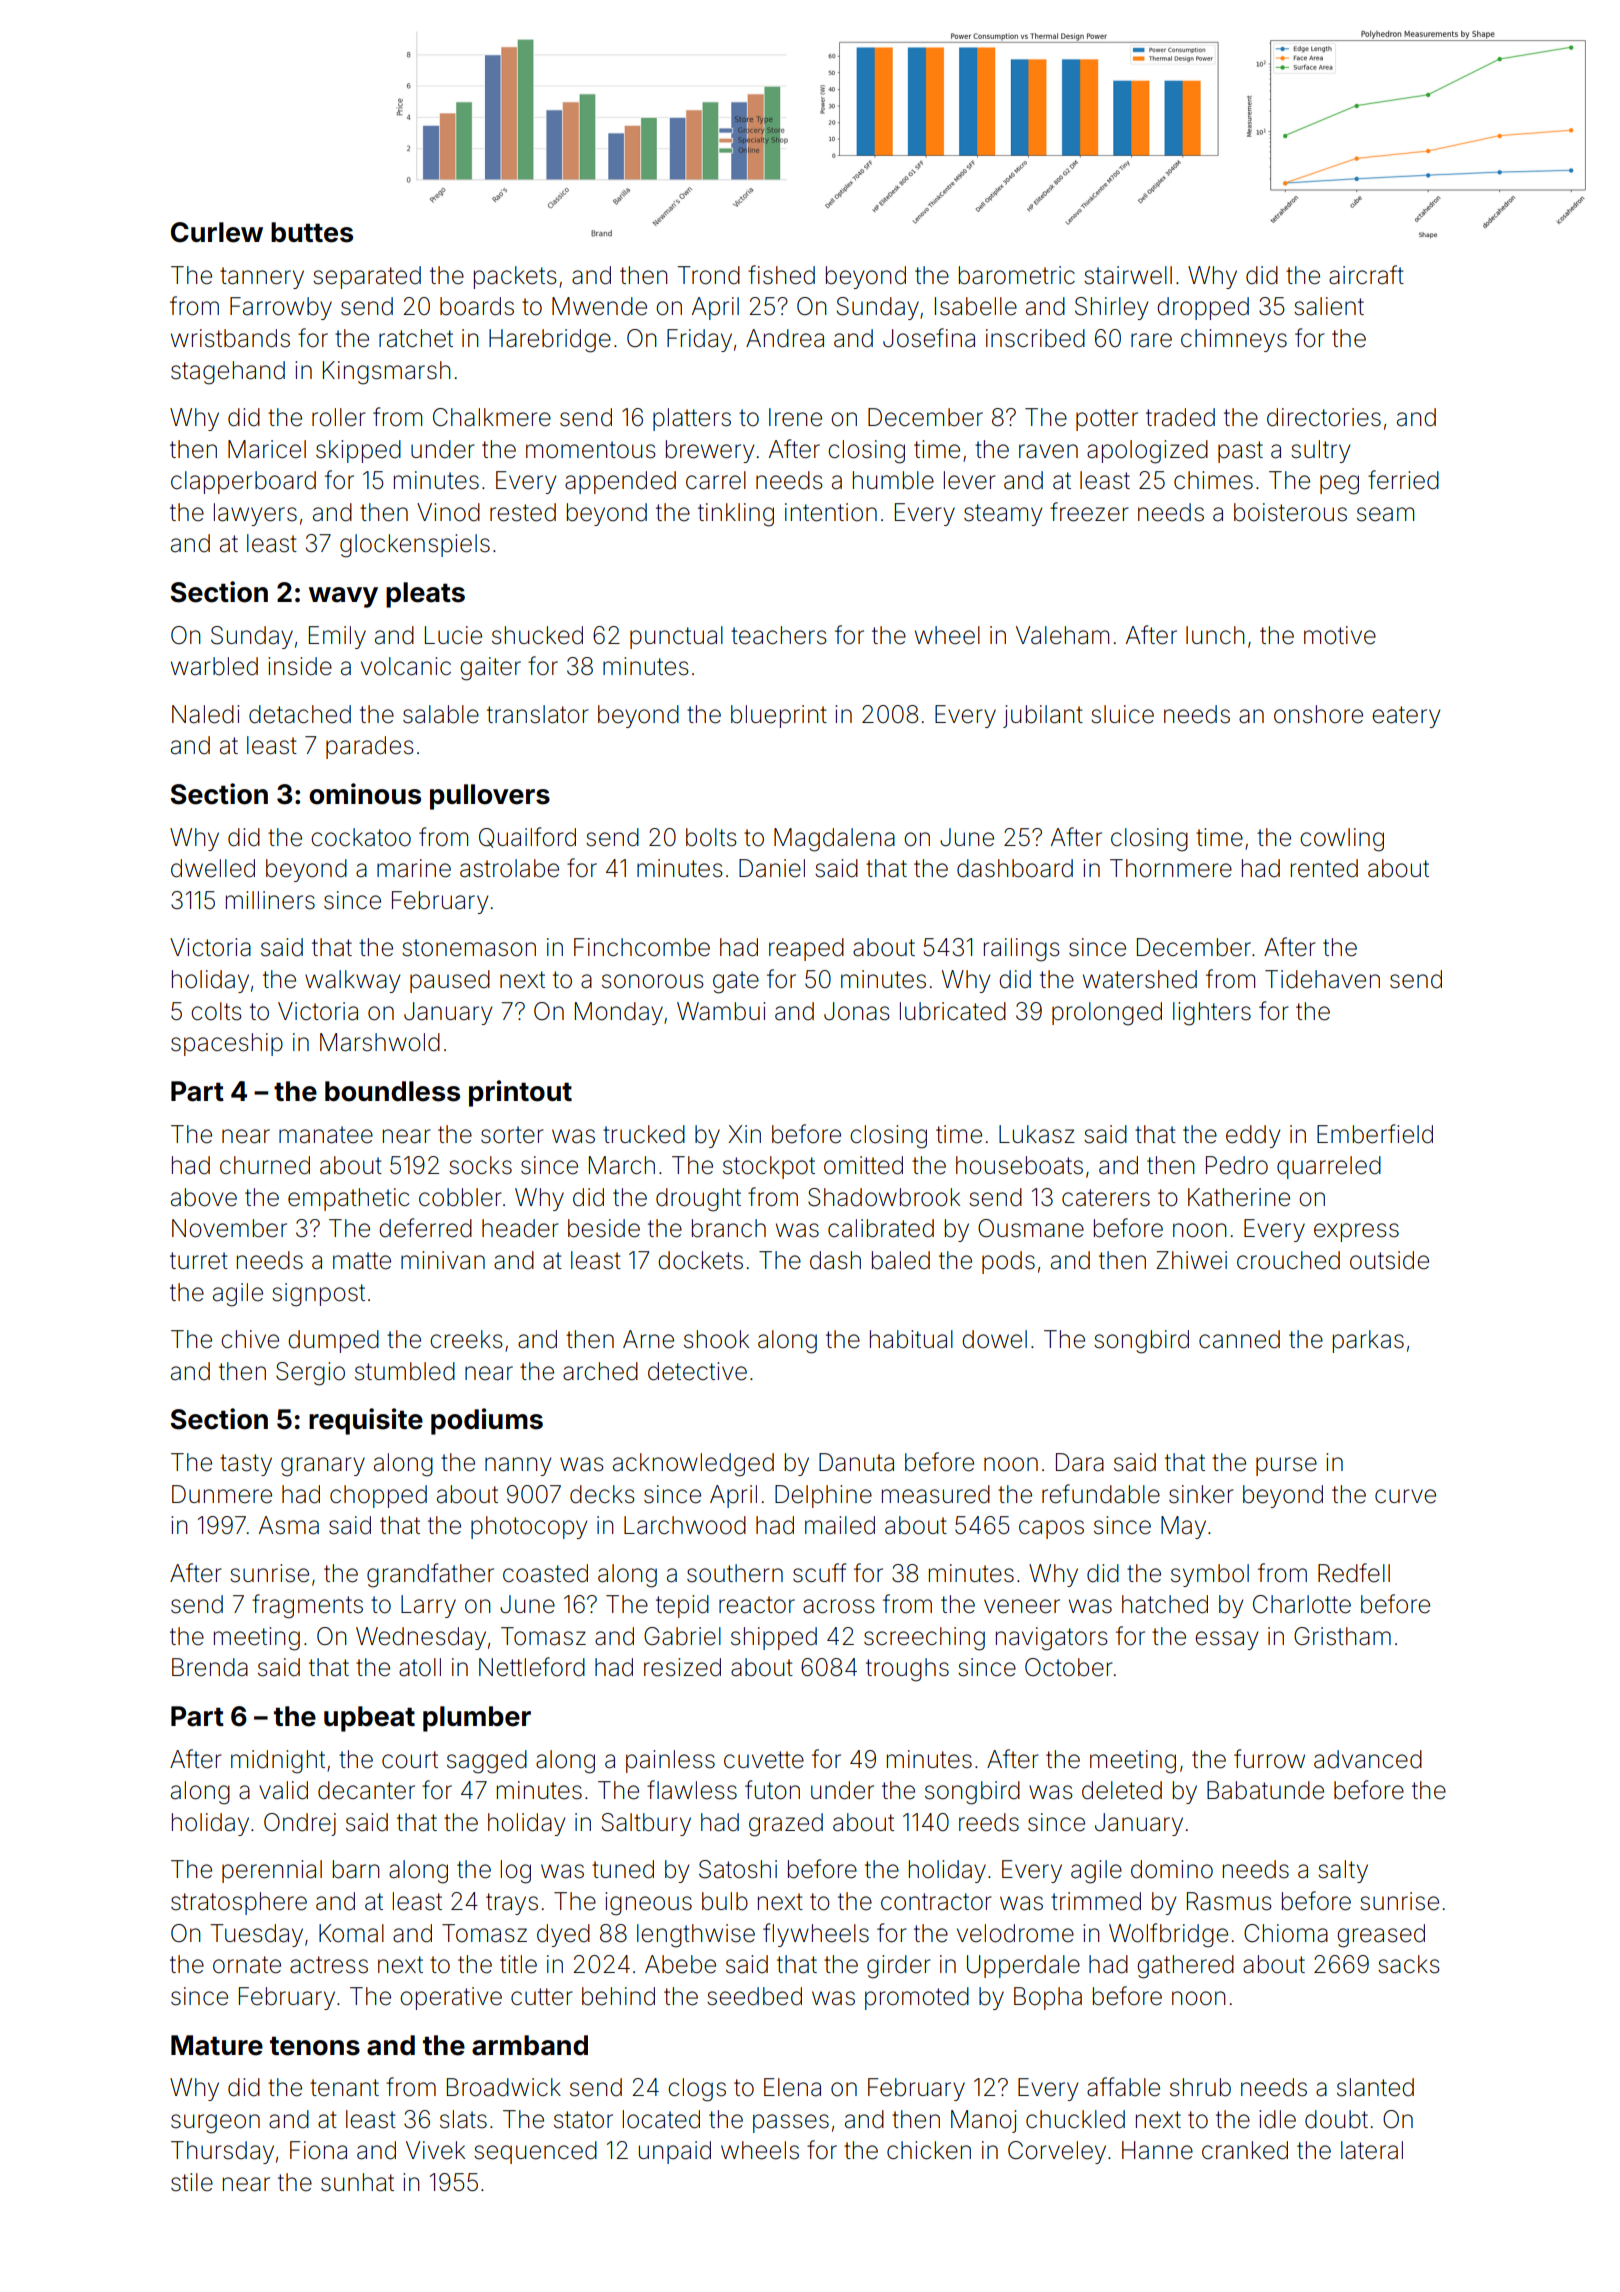 This document has width=1620, height=2292. Describe the element at coordinates (1215, 635) in the document. I see `lunch` at that location.
